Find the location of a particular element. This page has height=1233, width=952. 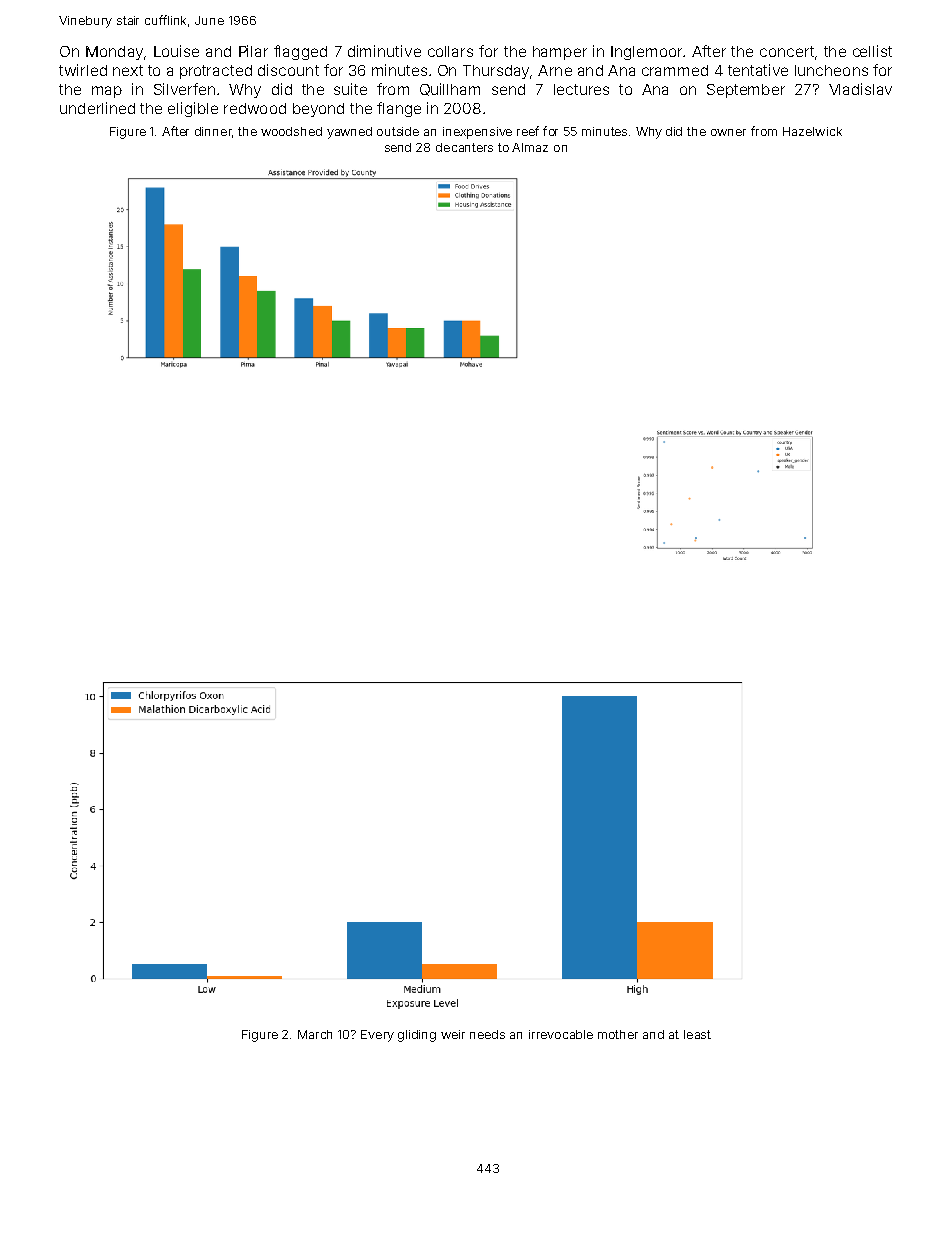

irrevocable is located at coordinates (561, 1034).
